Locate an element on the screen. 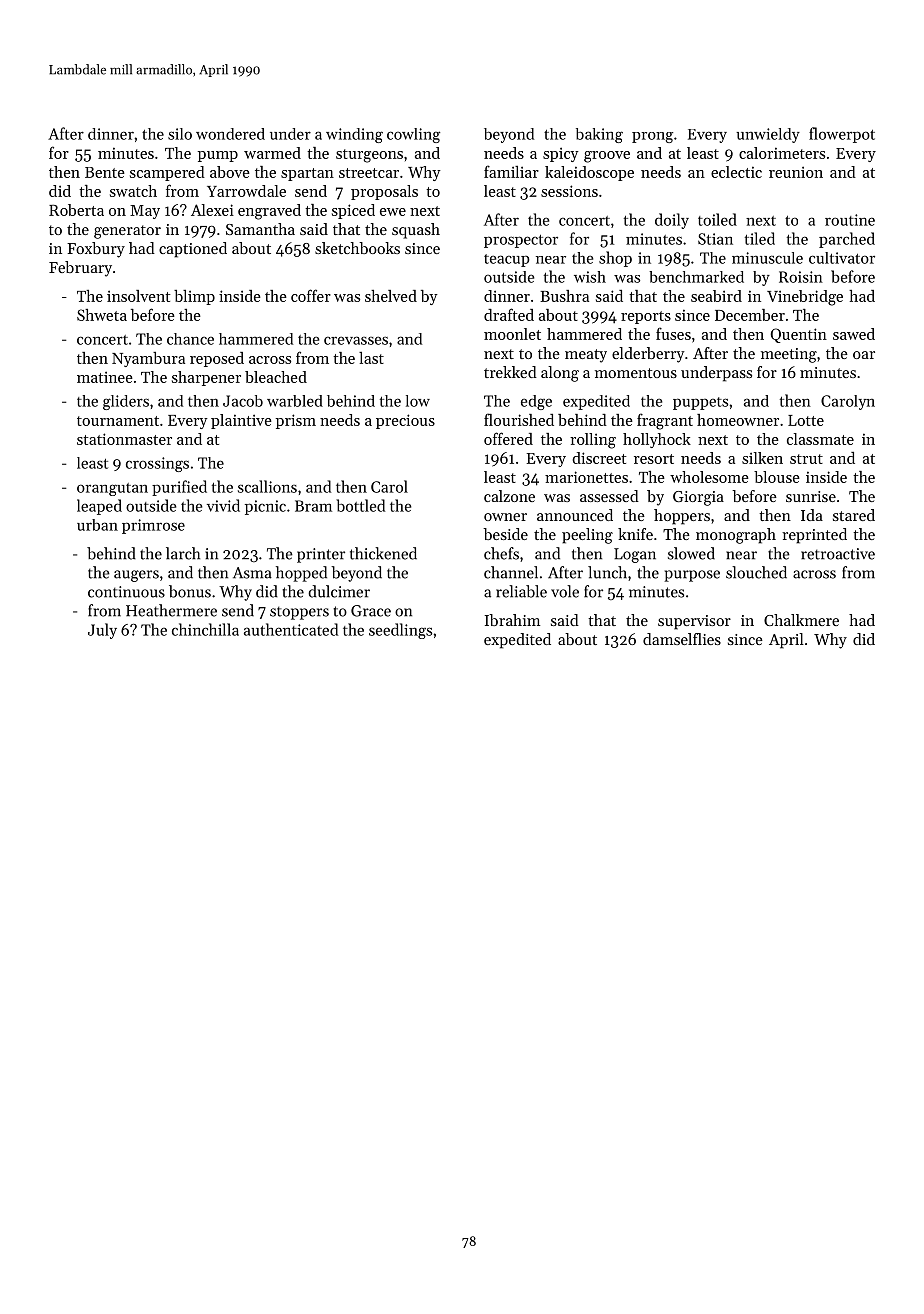 The width and height of the screenshot is (924, 1314). trekked is located at coordinates (510, 372).
